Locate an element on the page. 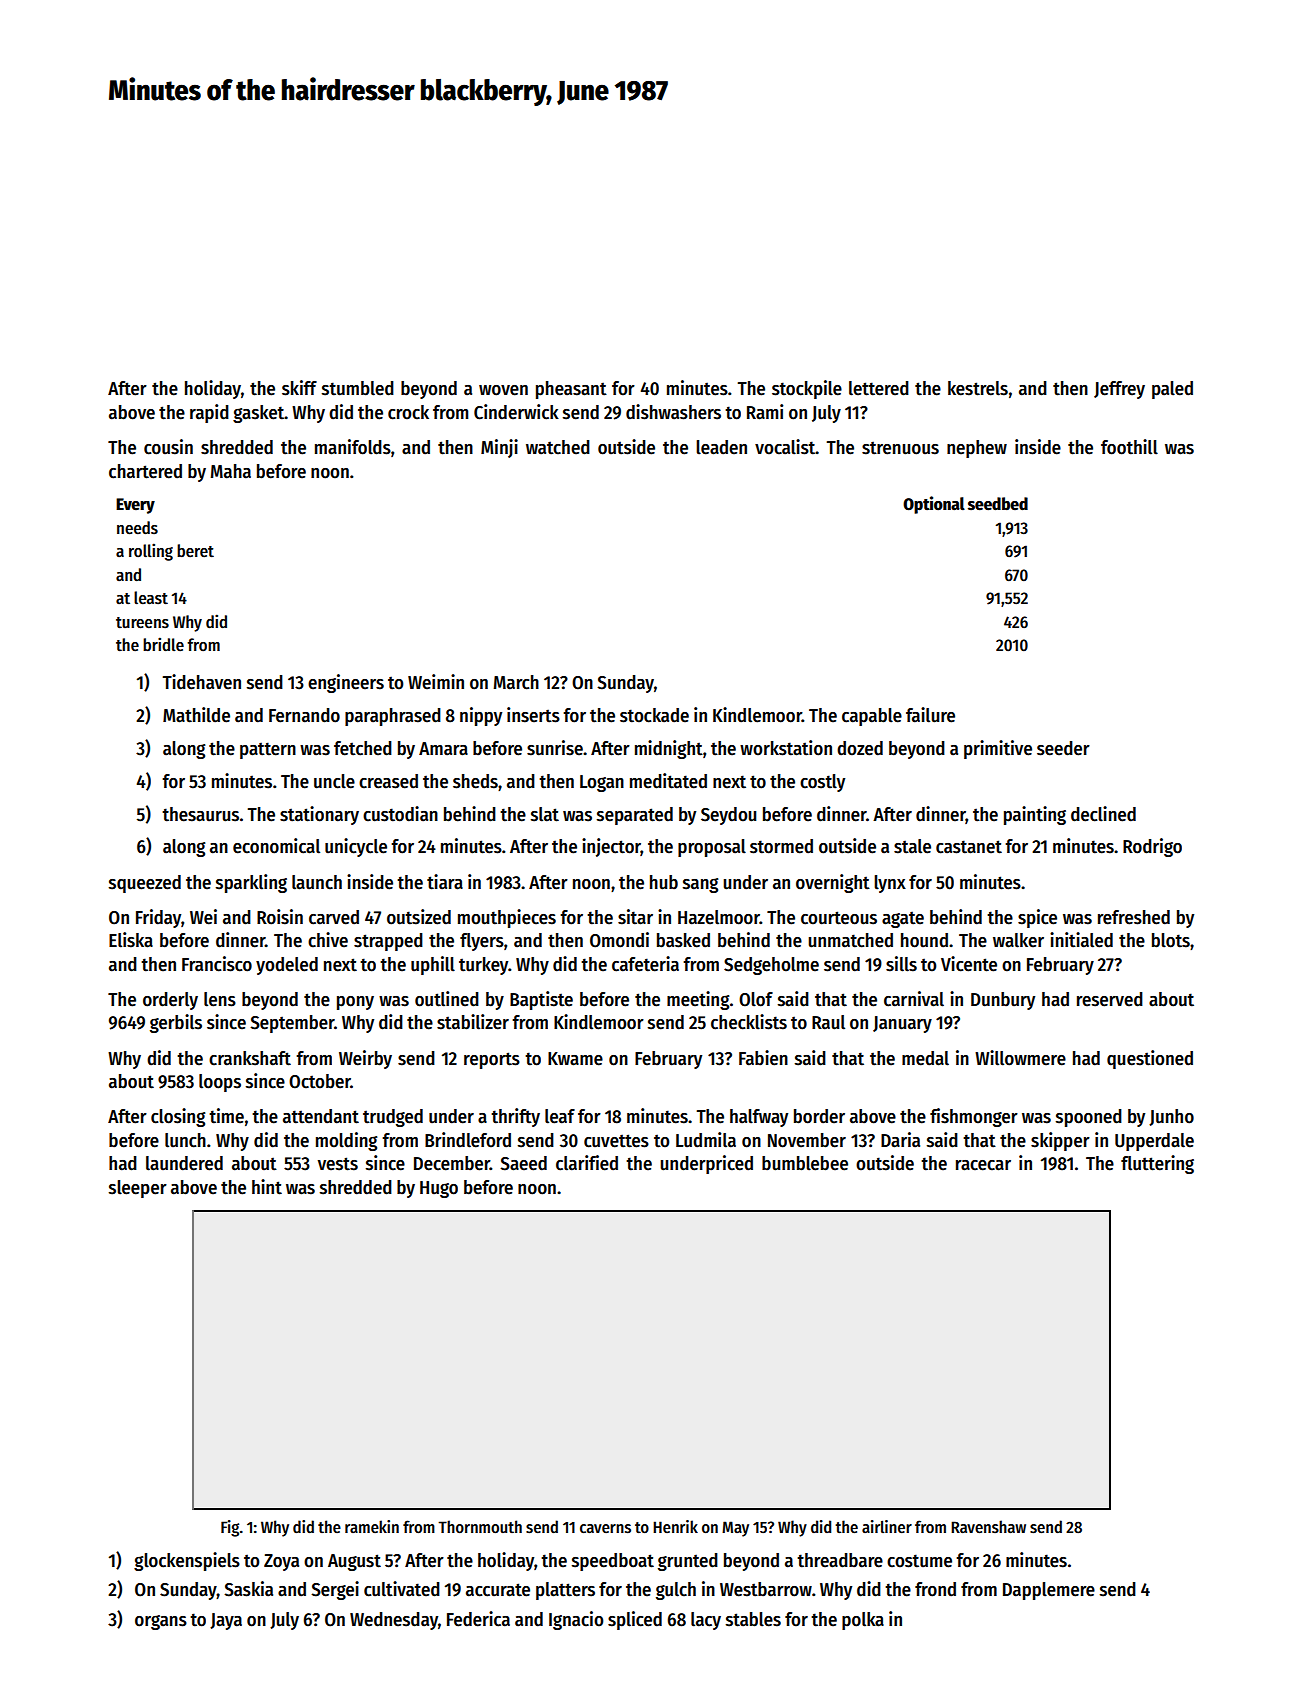 This image has width=1303, height=1686. agate is located at coordinates (903, 920).
